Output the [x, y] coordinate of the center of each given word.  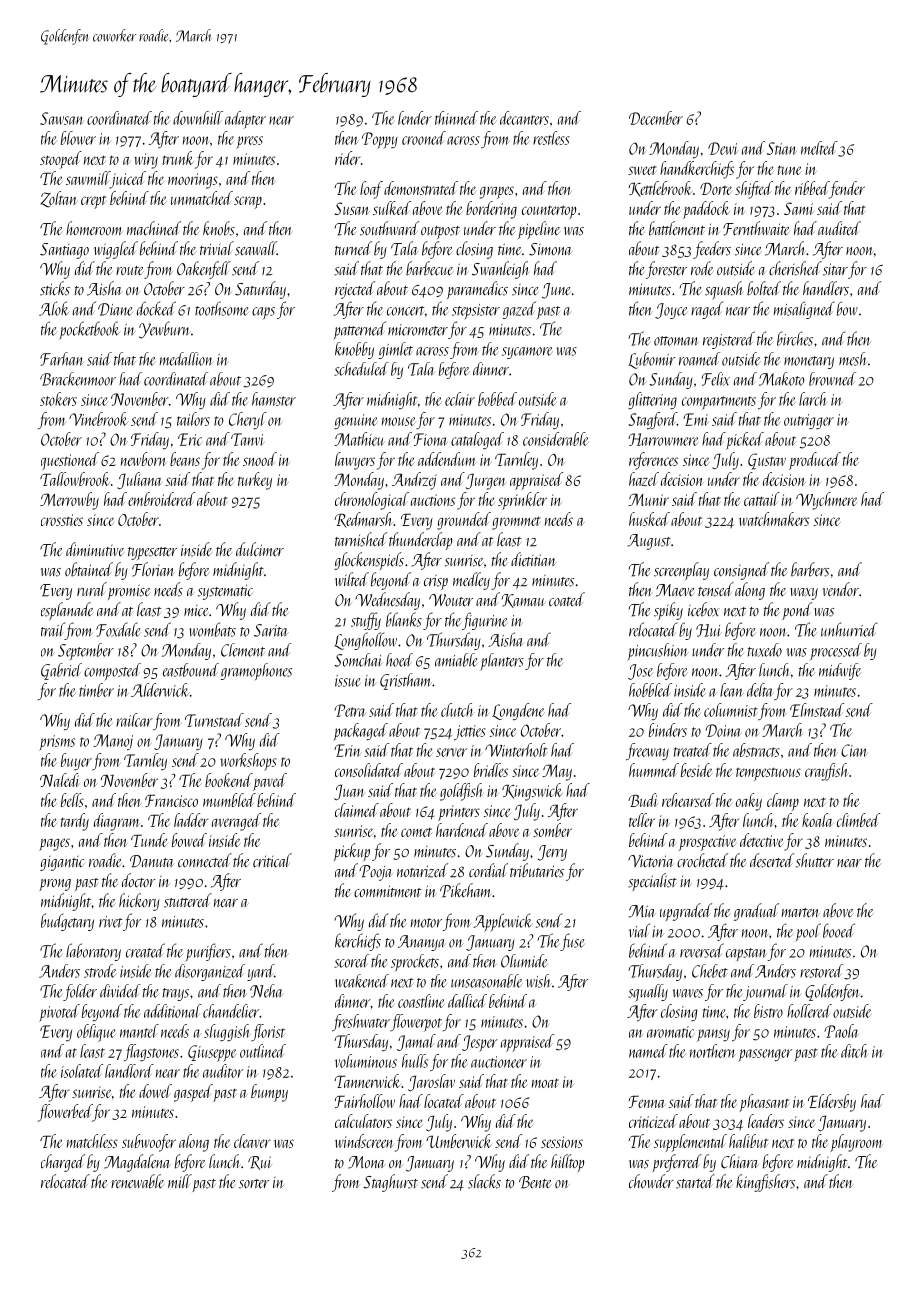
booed [839, 930]
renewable [137, 1181]
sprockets [415, 962]
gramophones [256, 672]
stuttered [188, 900]
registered [729, 340]
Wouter [451, 600]
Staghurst [390, 1183]
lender [415, 118]
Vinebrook [98, 419]
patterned [359, 330]
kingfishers [765, 1183]
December [656, 118]
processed [836, 651]
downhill [198, 118]
